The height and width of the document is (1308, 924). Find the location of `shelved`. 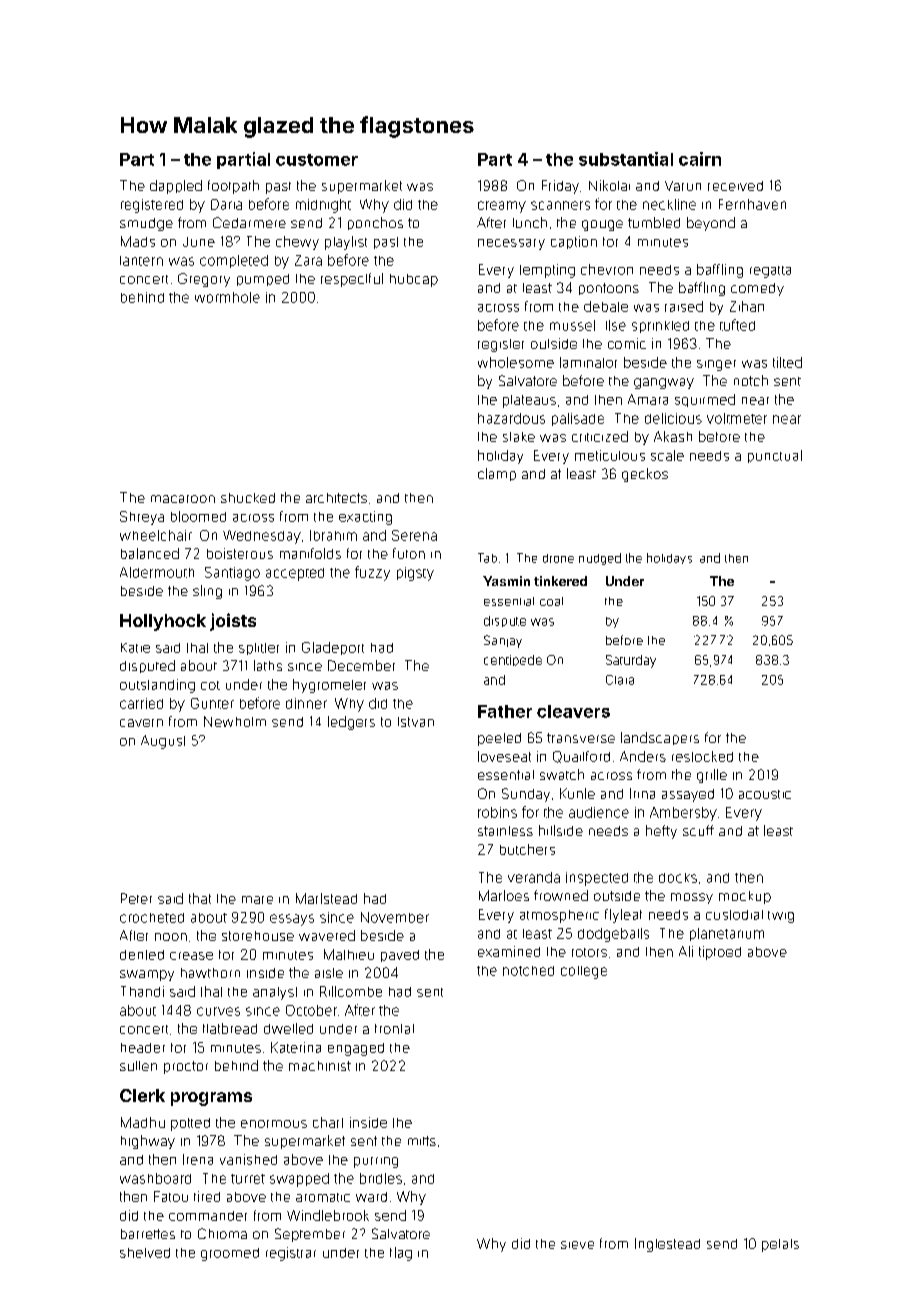

shelved is located at coordinates (145, 1253).
